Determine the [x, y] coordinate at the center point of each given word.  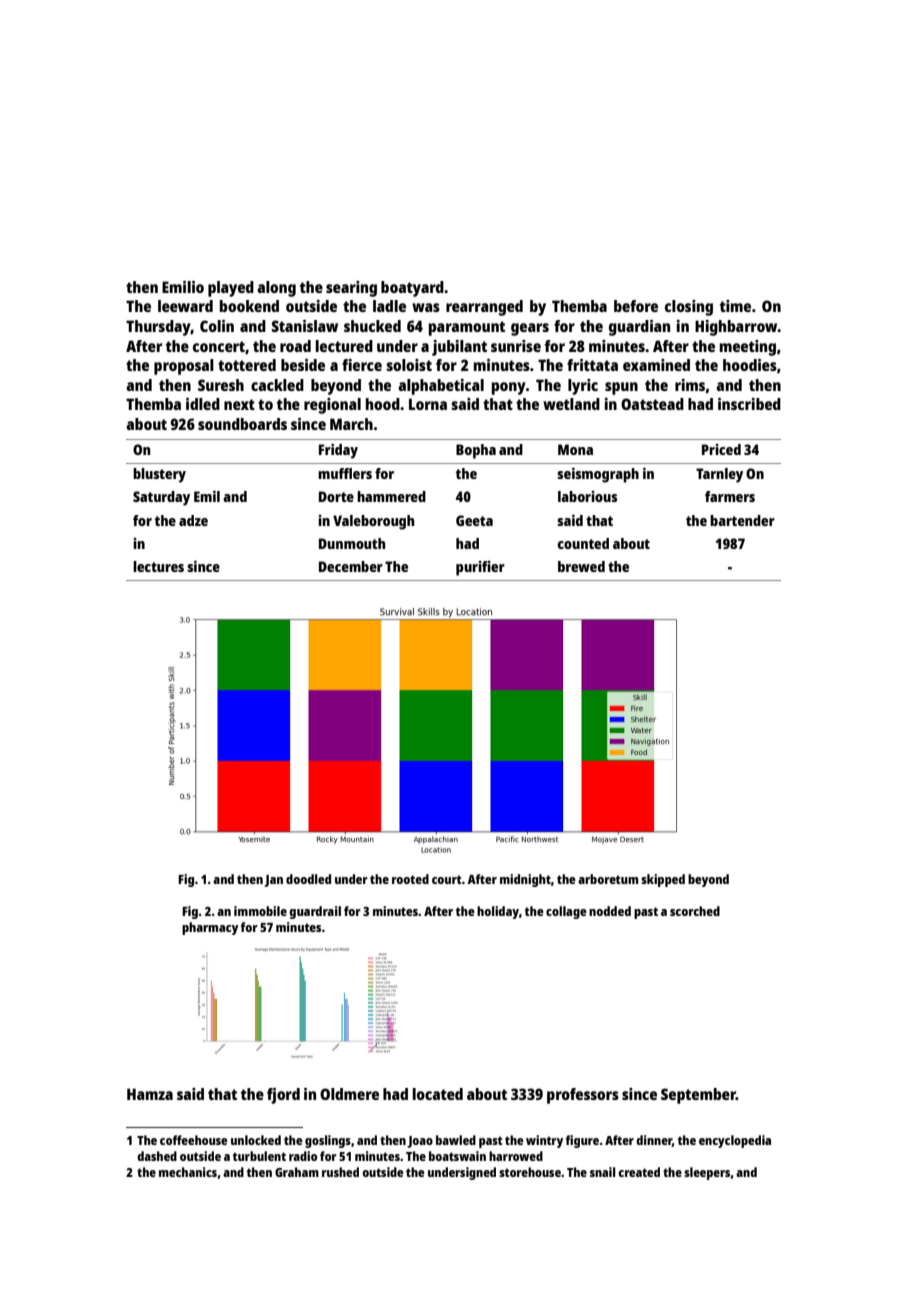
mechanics [188, 1172]
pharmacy [210, 928]
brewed [581, 566]
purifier [480, 568]
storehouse [530, 1172]
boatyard [412, 289]
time [735, 306]
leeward [185, 306]
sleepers [707, 1173]
